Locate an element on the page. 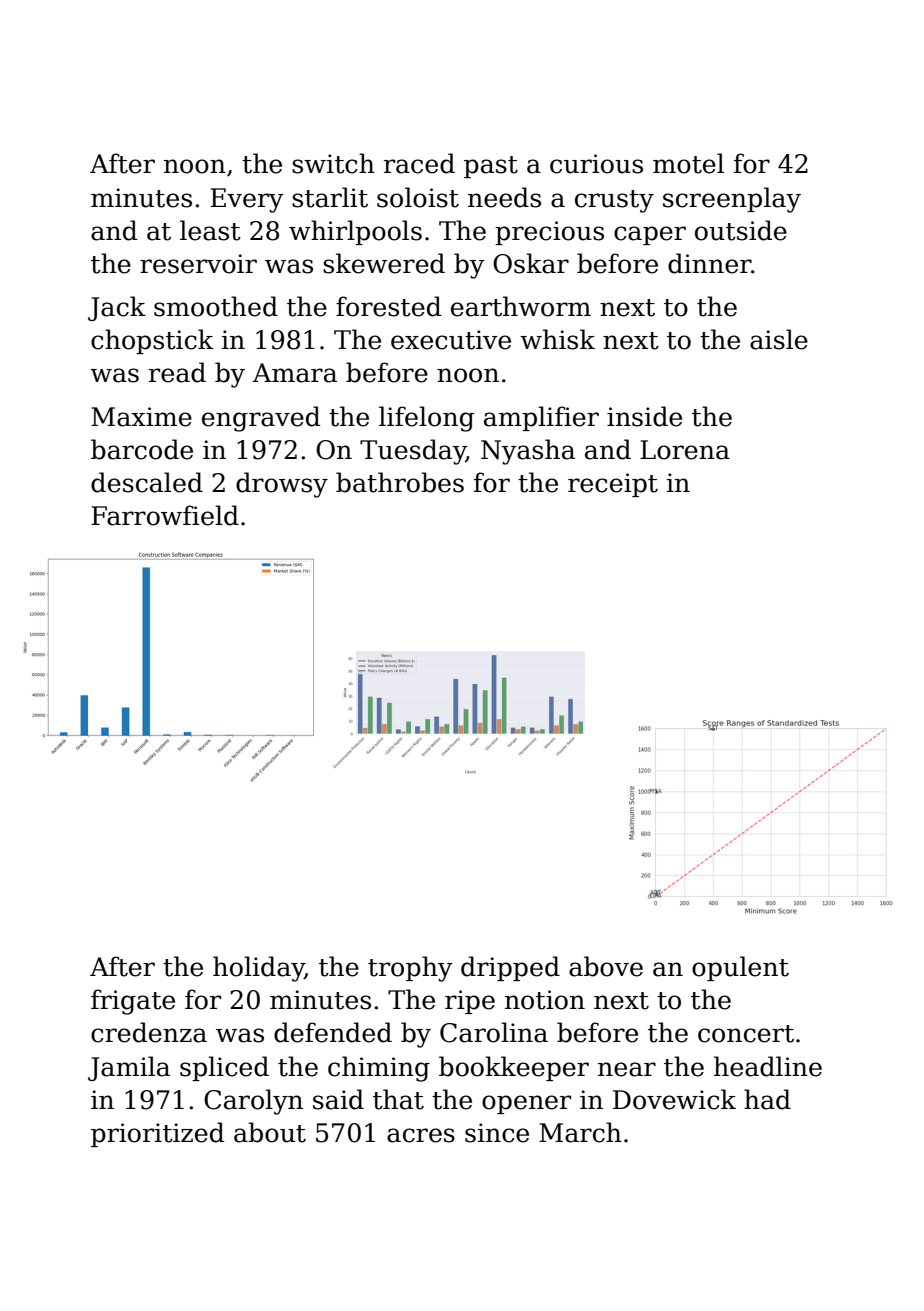  chiming is located at coordinates (379, 1069).
